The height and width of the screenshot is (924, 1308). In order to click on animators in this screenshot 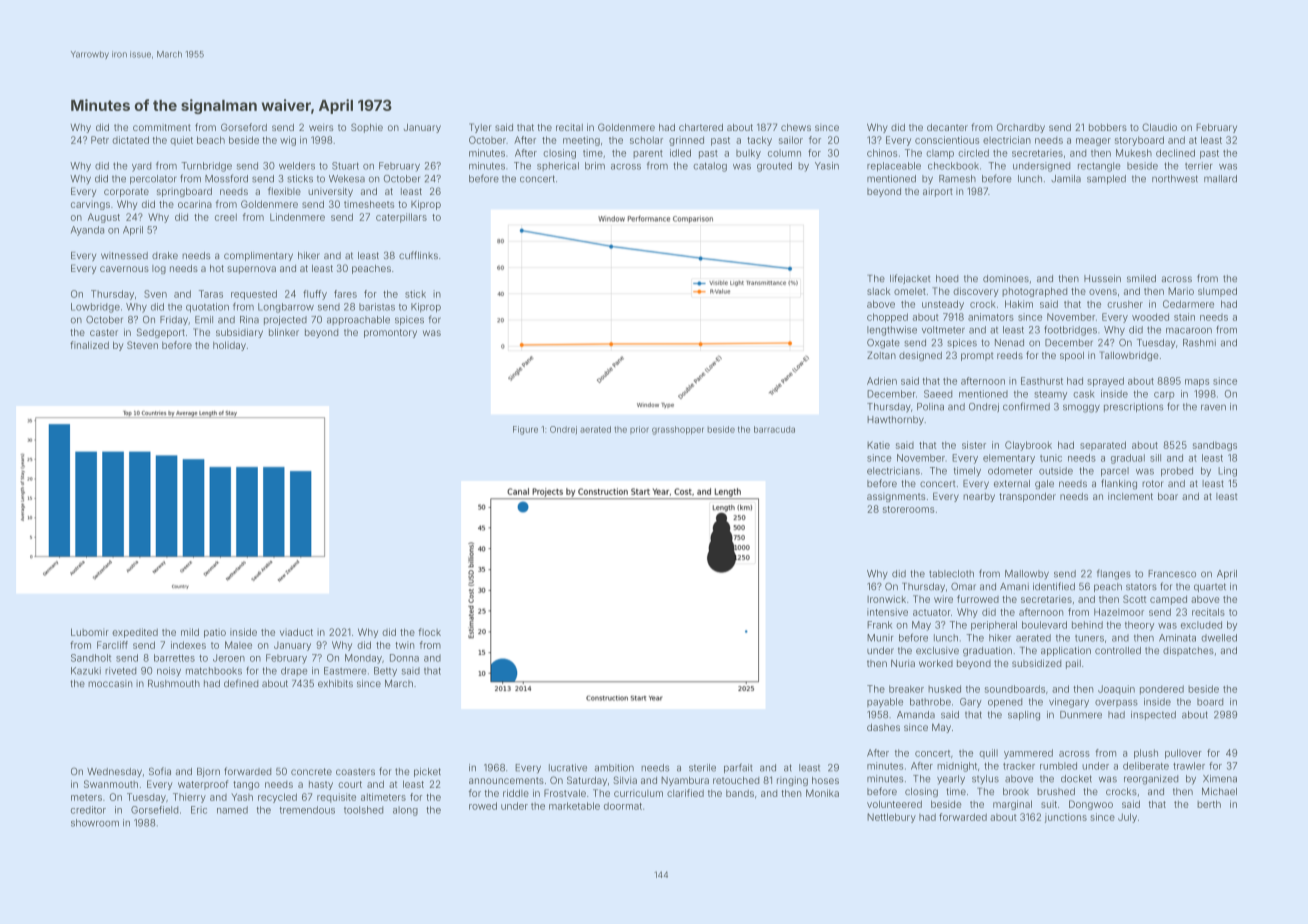, I will do `click(991, 317)`.
